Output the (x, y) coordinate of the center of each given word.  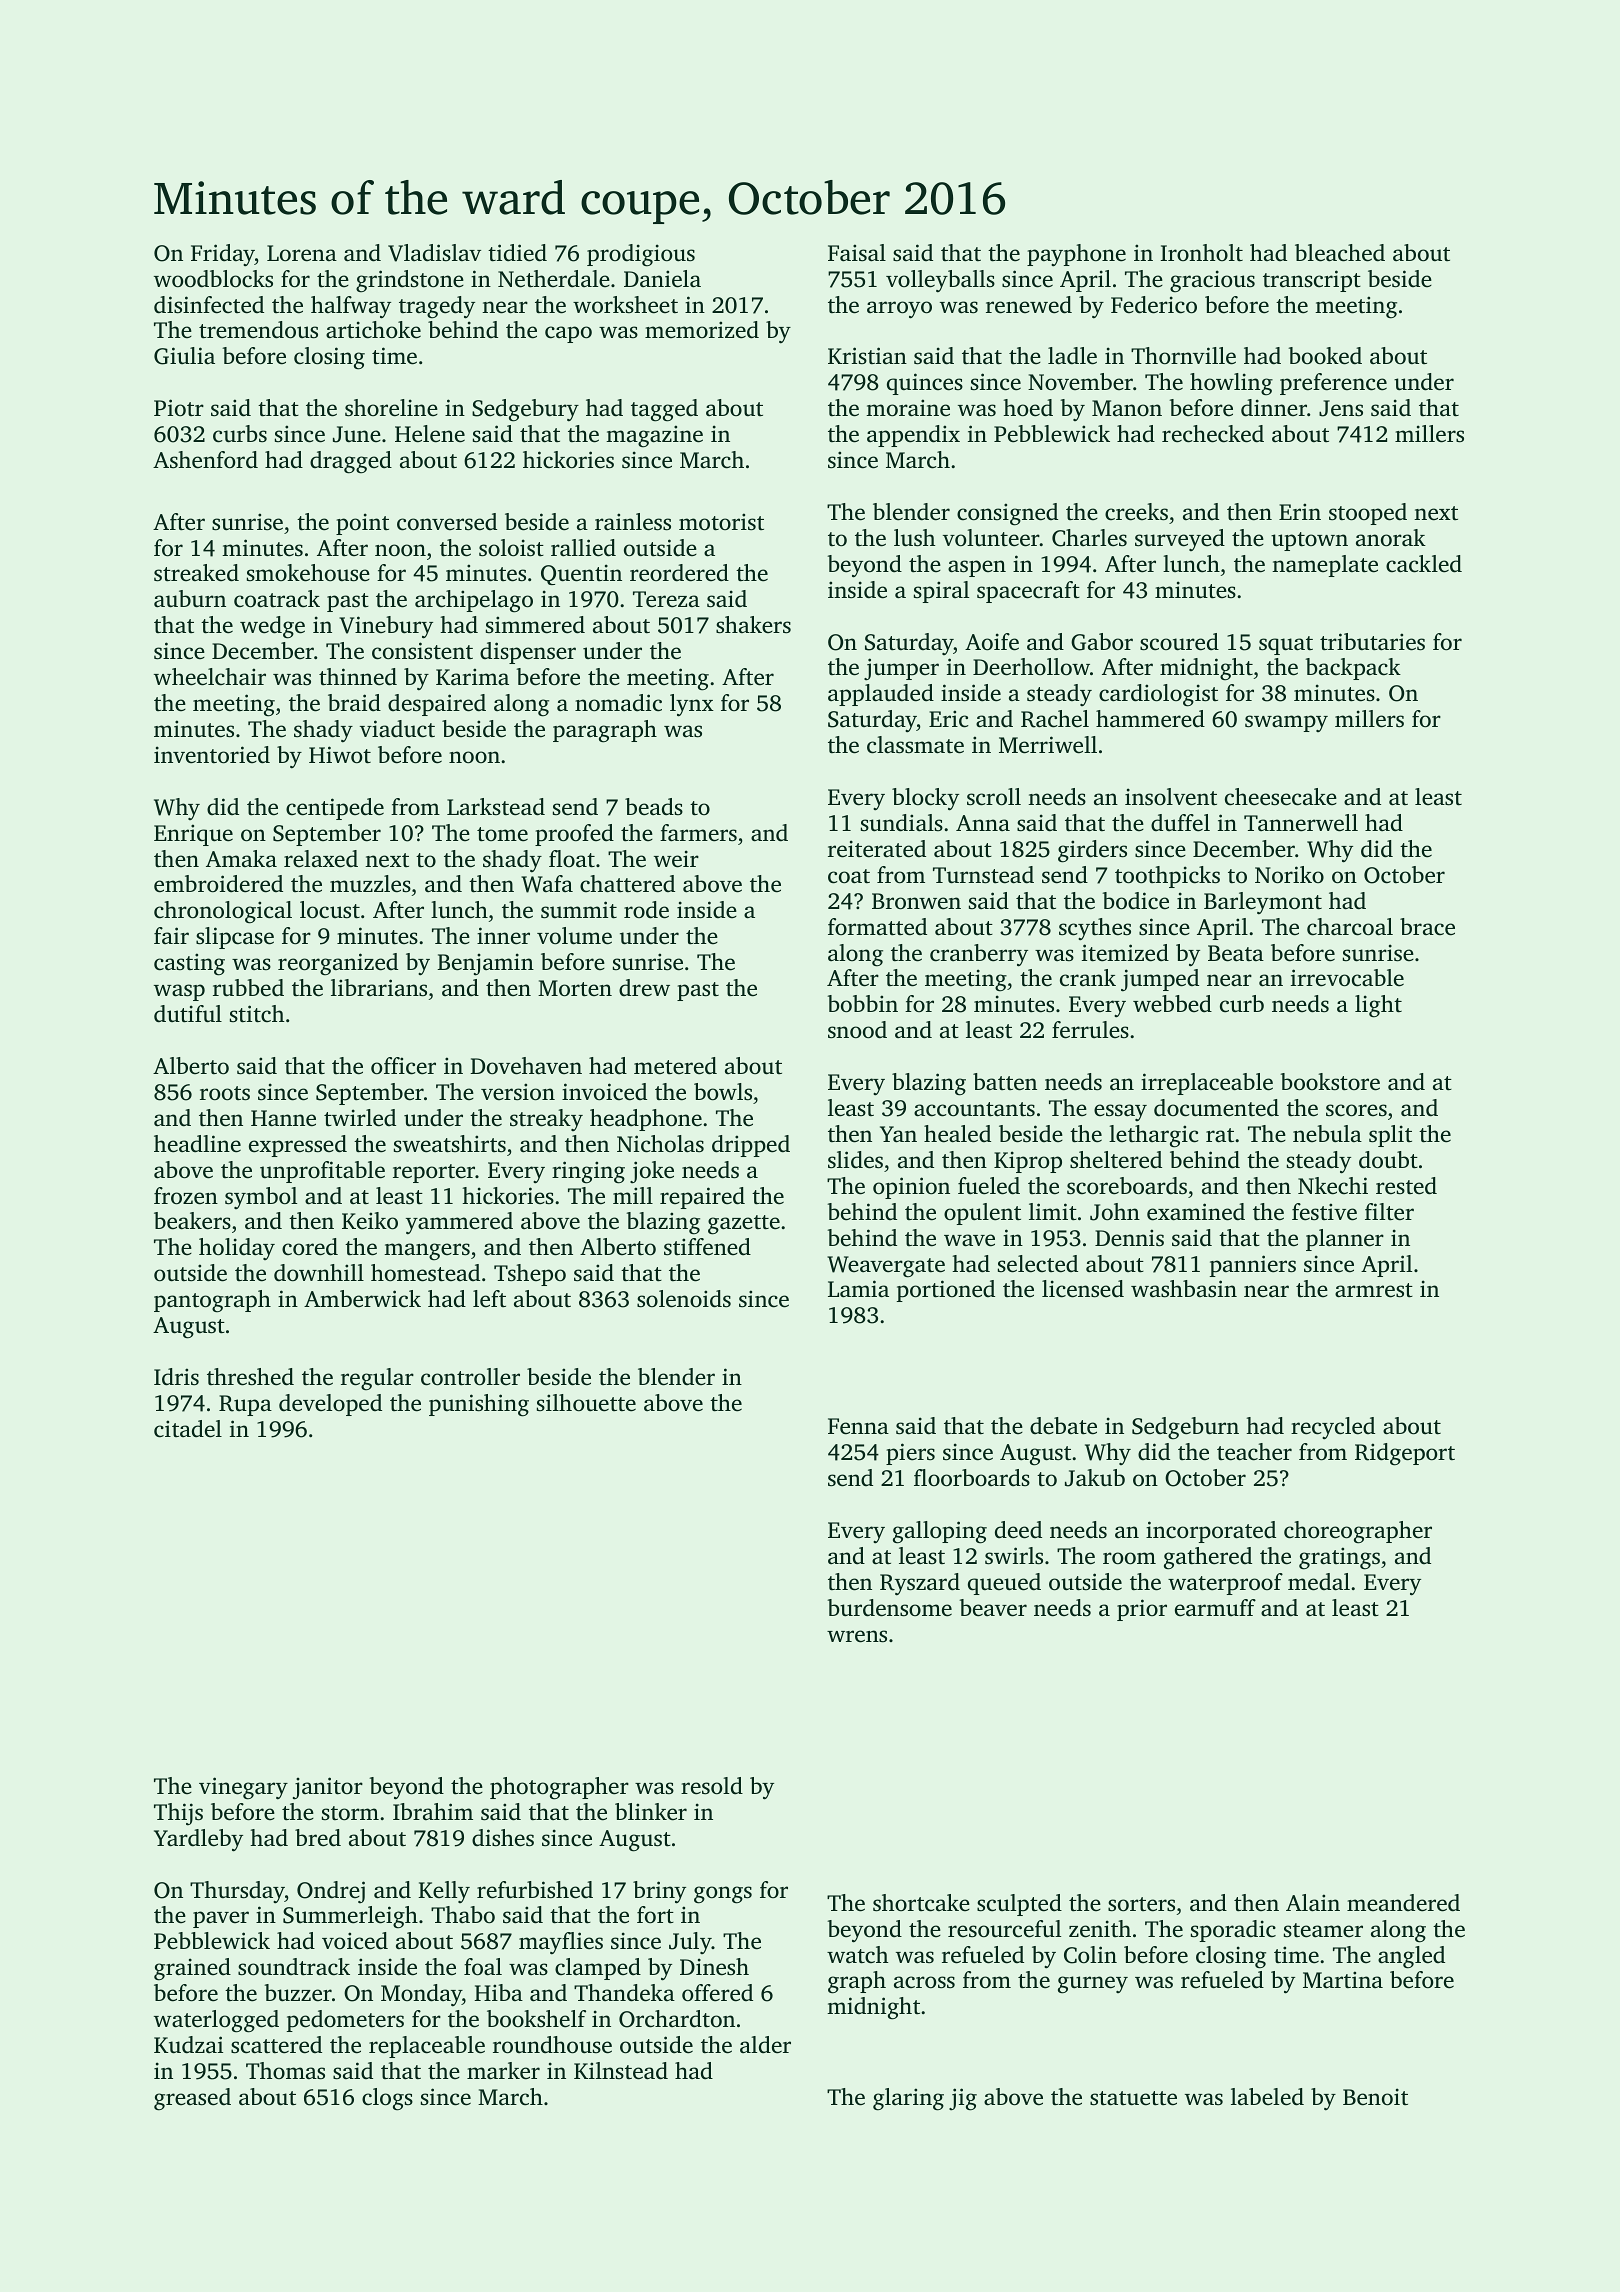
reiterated (877, 849)
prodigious (641, 255)
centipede (335, 809)
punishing (479, 1405)
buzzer (298, 1993)
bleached (1340, 253)
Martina (1343, 1979)
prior (1142, 1610)
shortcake (921, 1903)
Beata (1236, 953)
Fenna (858, 1426)
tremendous (258, 330)
